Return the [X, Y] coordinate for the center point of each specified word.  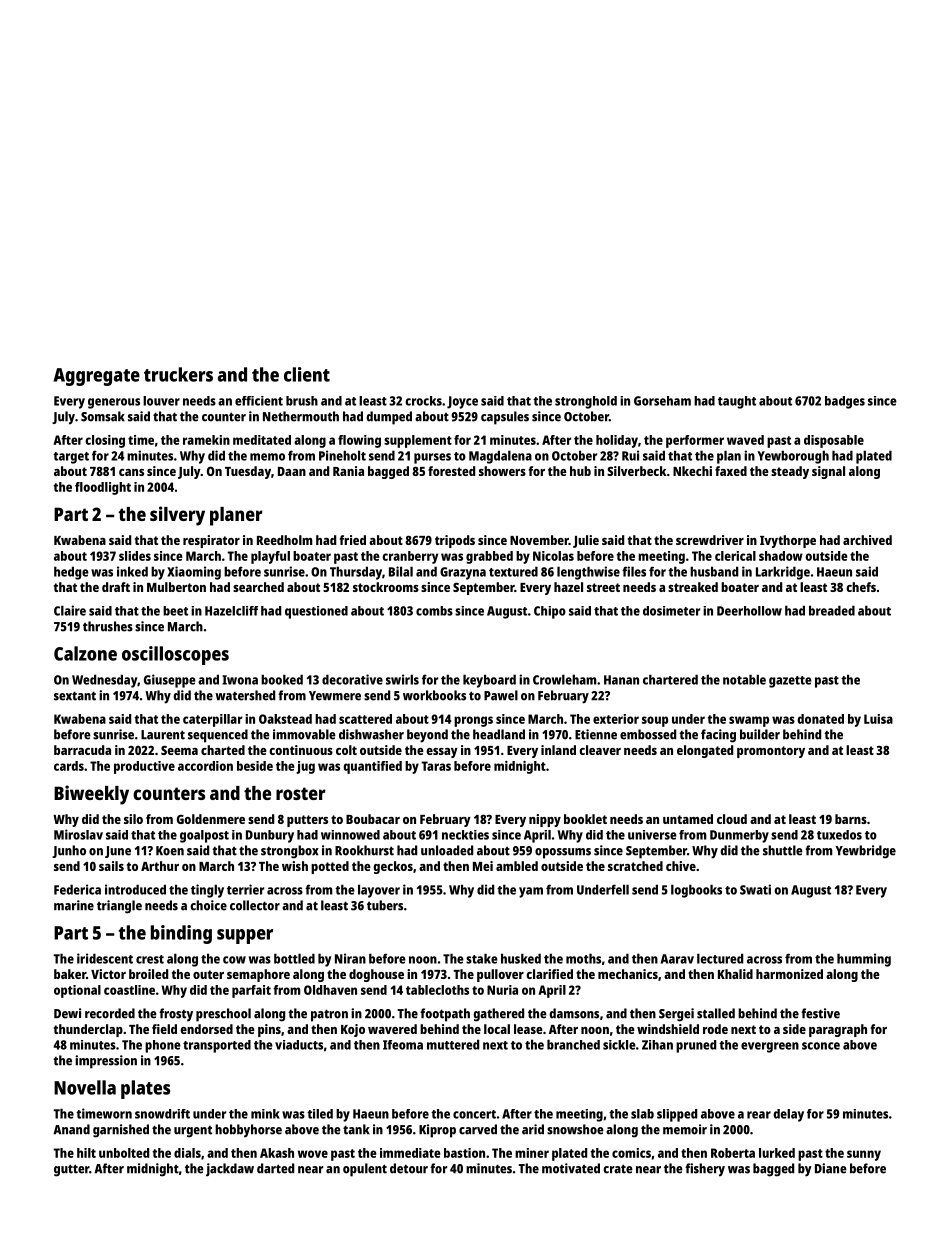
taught [737, 402]
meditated [262, 440]
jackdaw [230, 1170]
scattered [365, 719]
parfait [251, 991]
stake [482, 958]
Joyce [462, 402]
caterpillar [212, 720]
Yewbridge [865, 852]
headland [499, 734]
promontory [771, 752]
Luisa [878, 719]
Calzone [85, 653]
